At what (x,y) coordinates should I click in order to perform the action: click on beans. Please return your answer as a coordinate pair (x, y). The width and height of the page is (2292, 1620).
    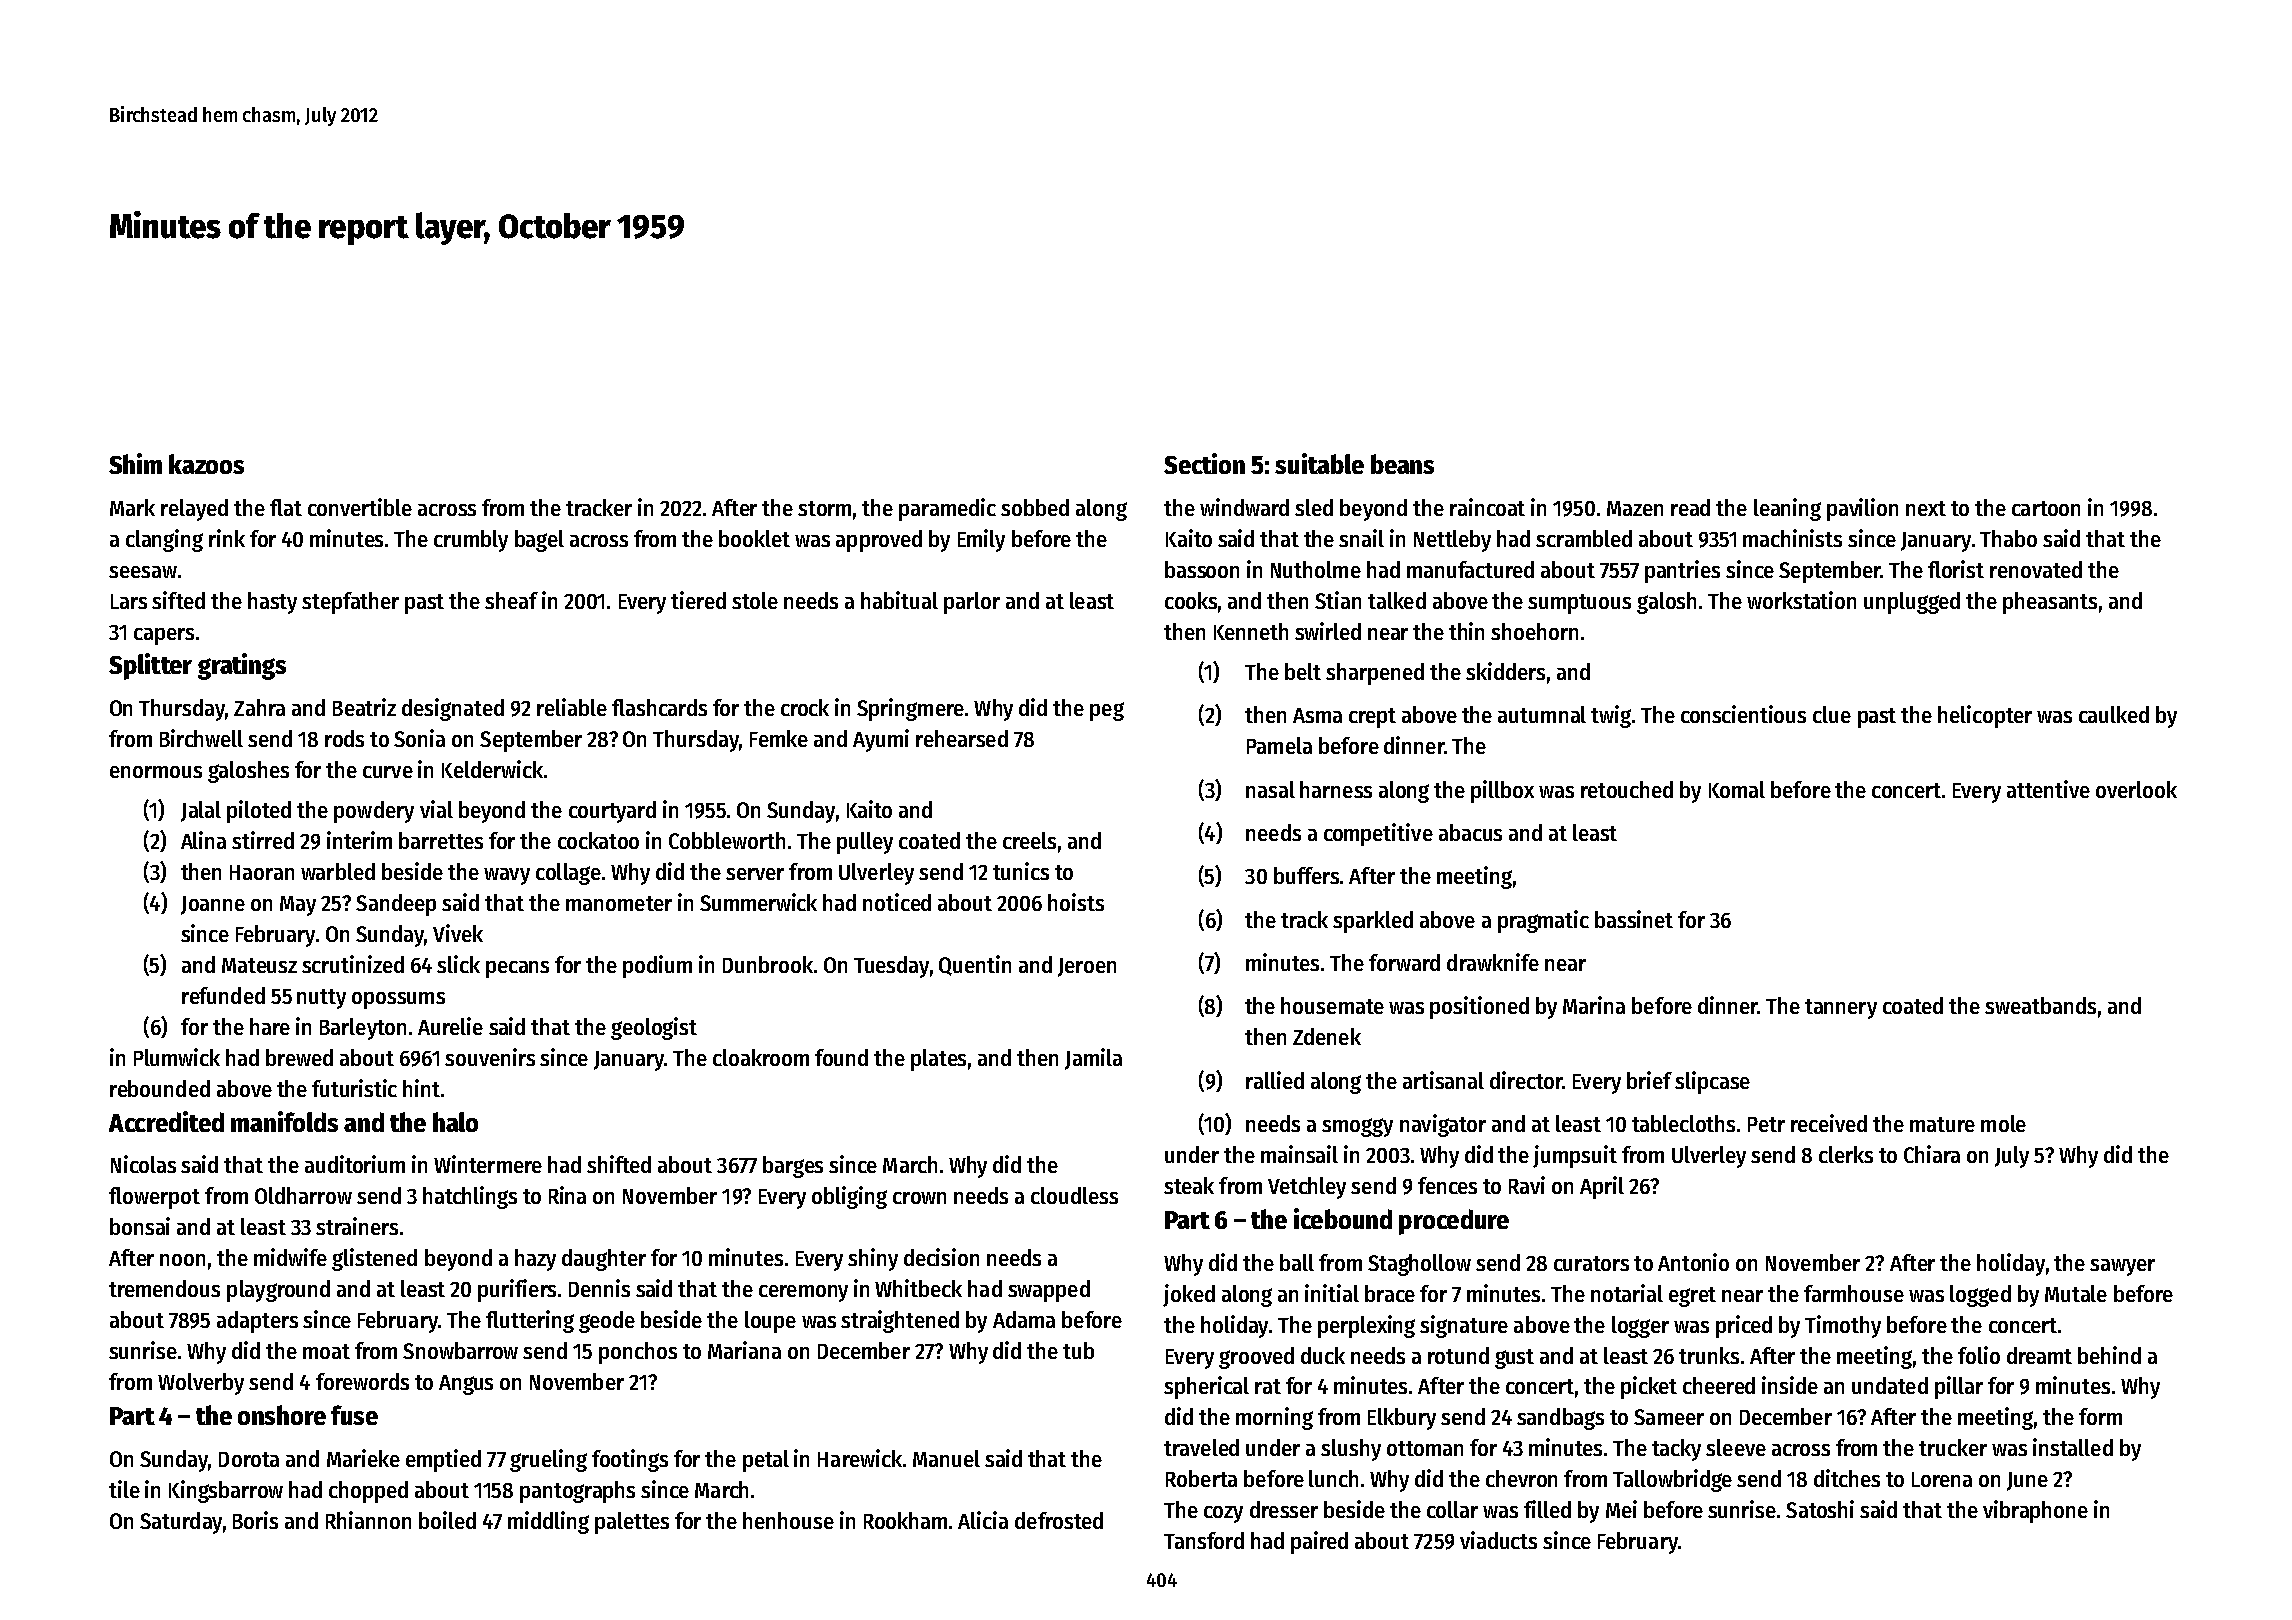
    Looking at the image, I should click on (1402, 464).
